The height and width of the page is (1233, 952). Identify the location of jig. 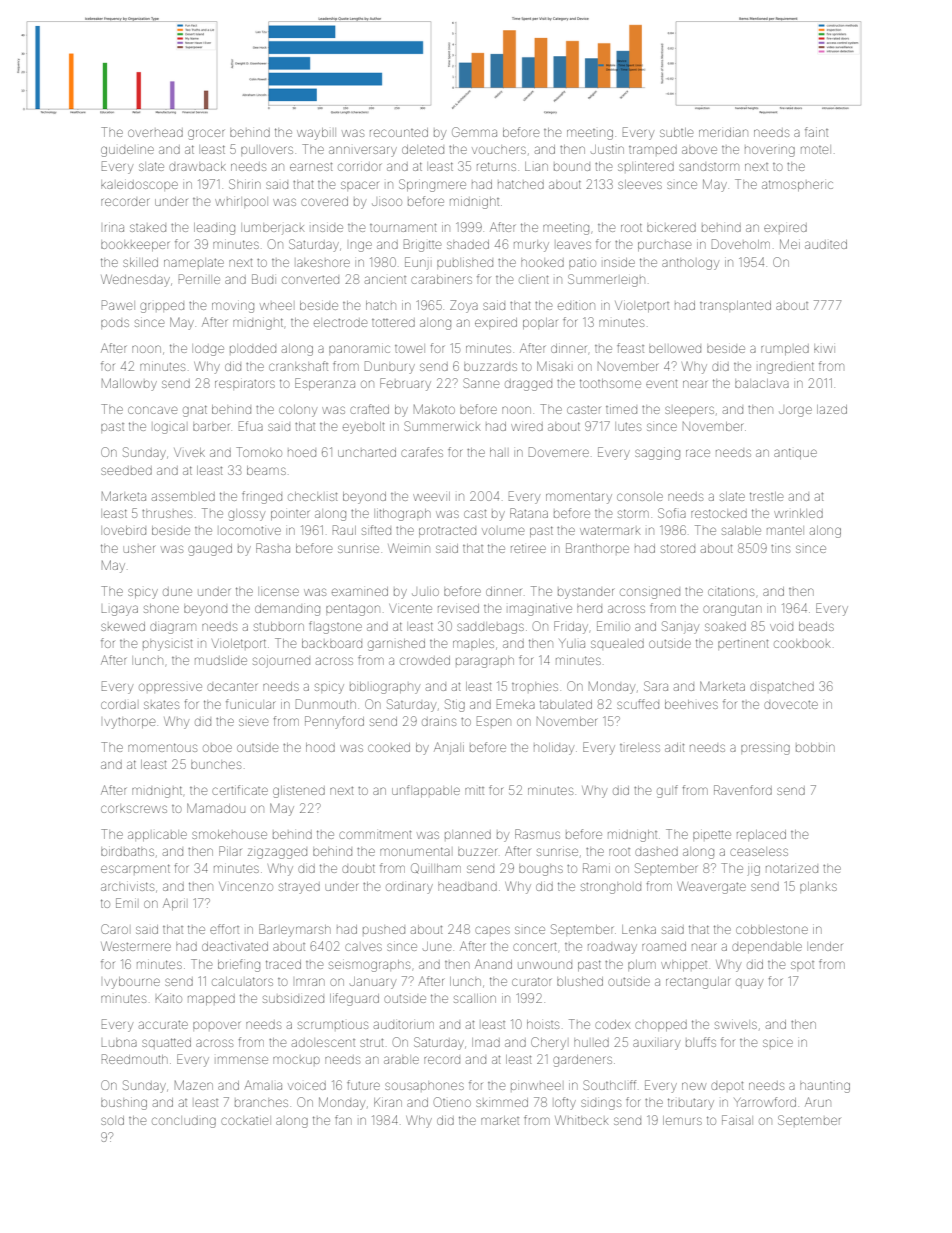
(753, 870).
